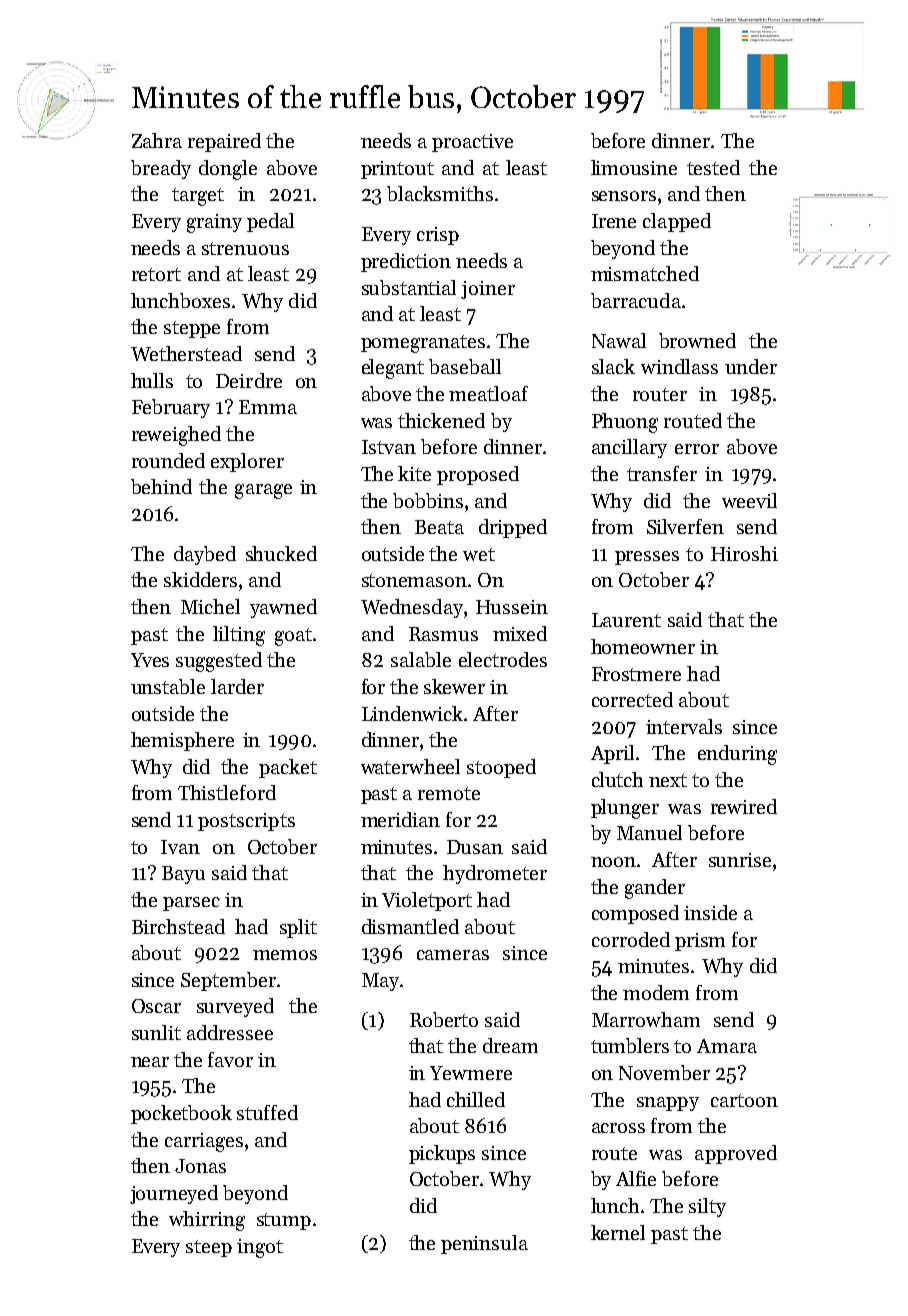  I want to click on tested, so click(713, 167).
